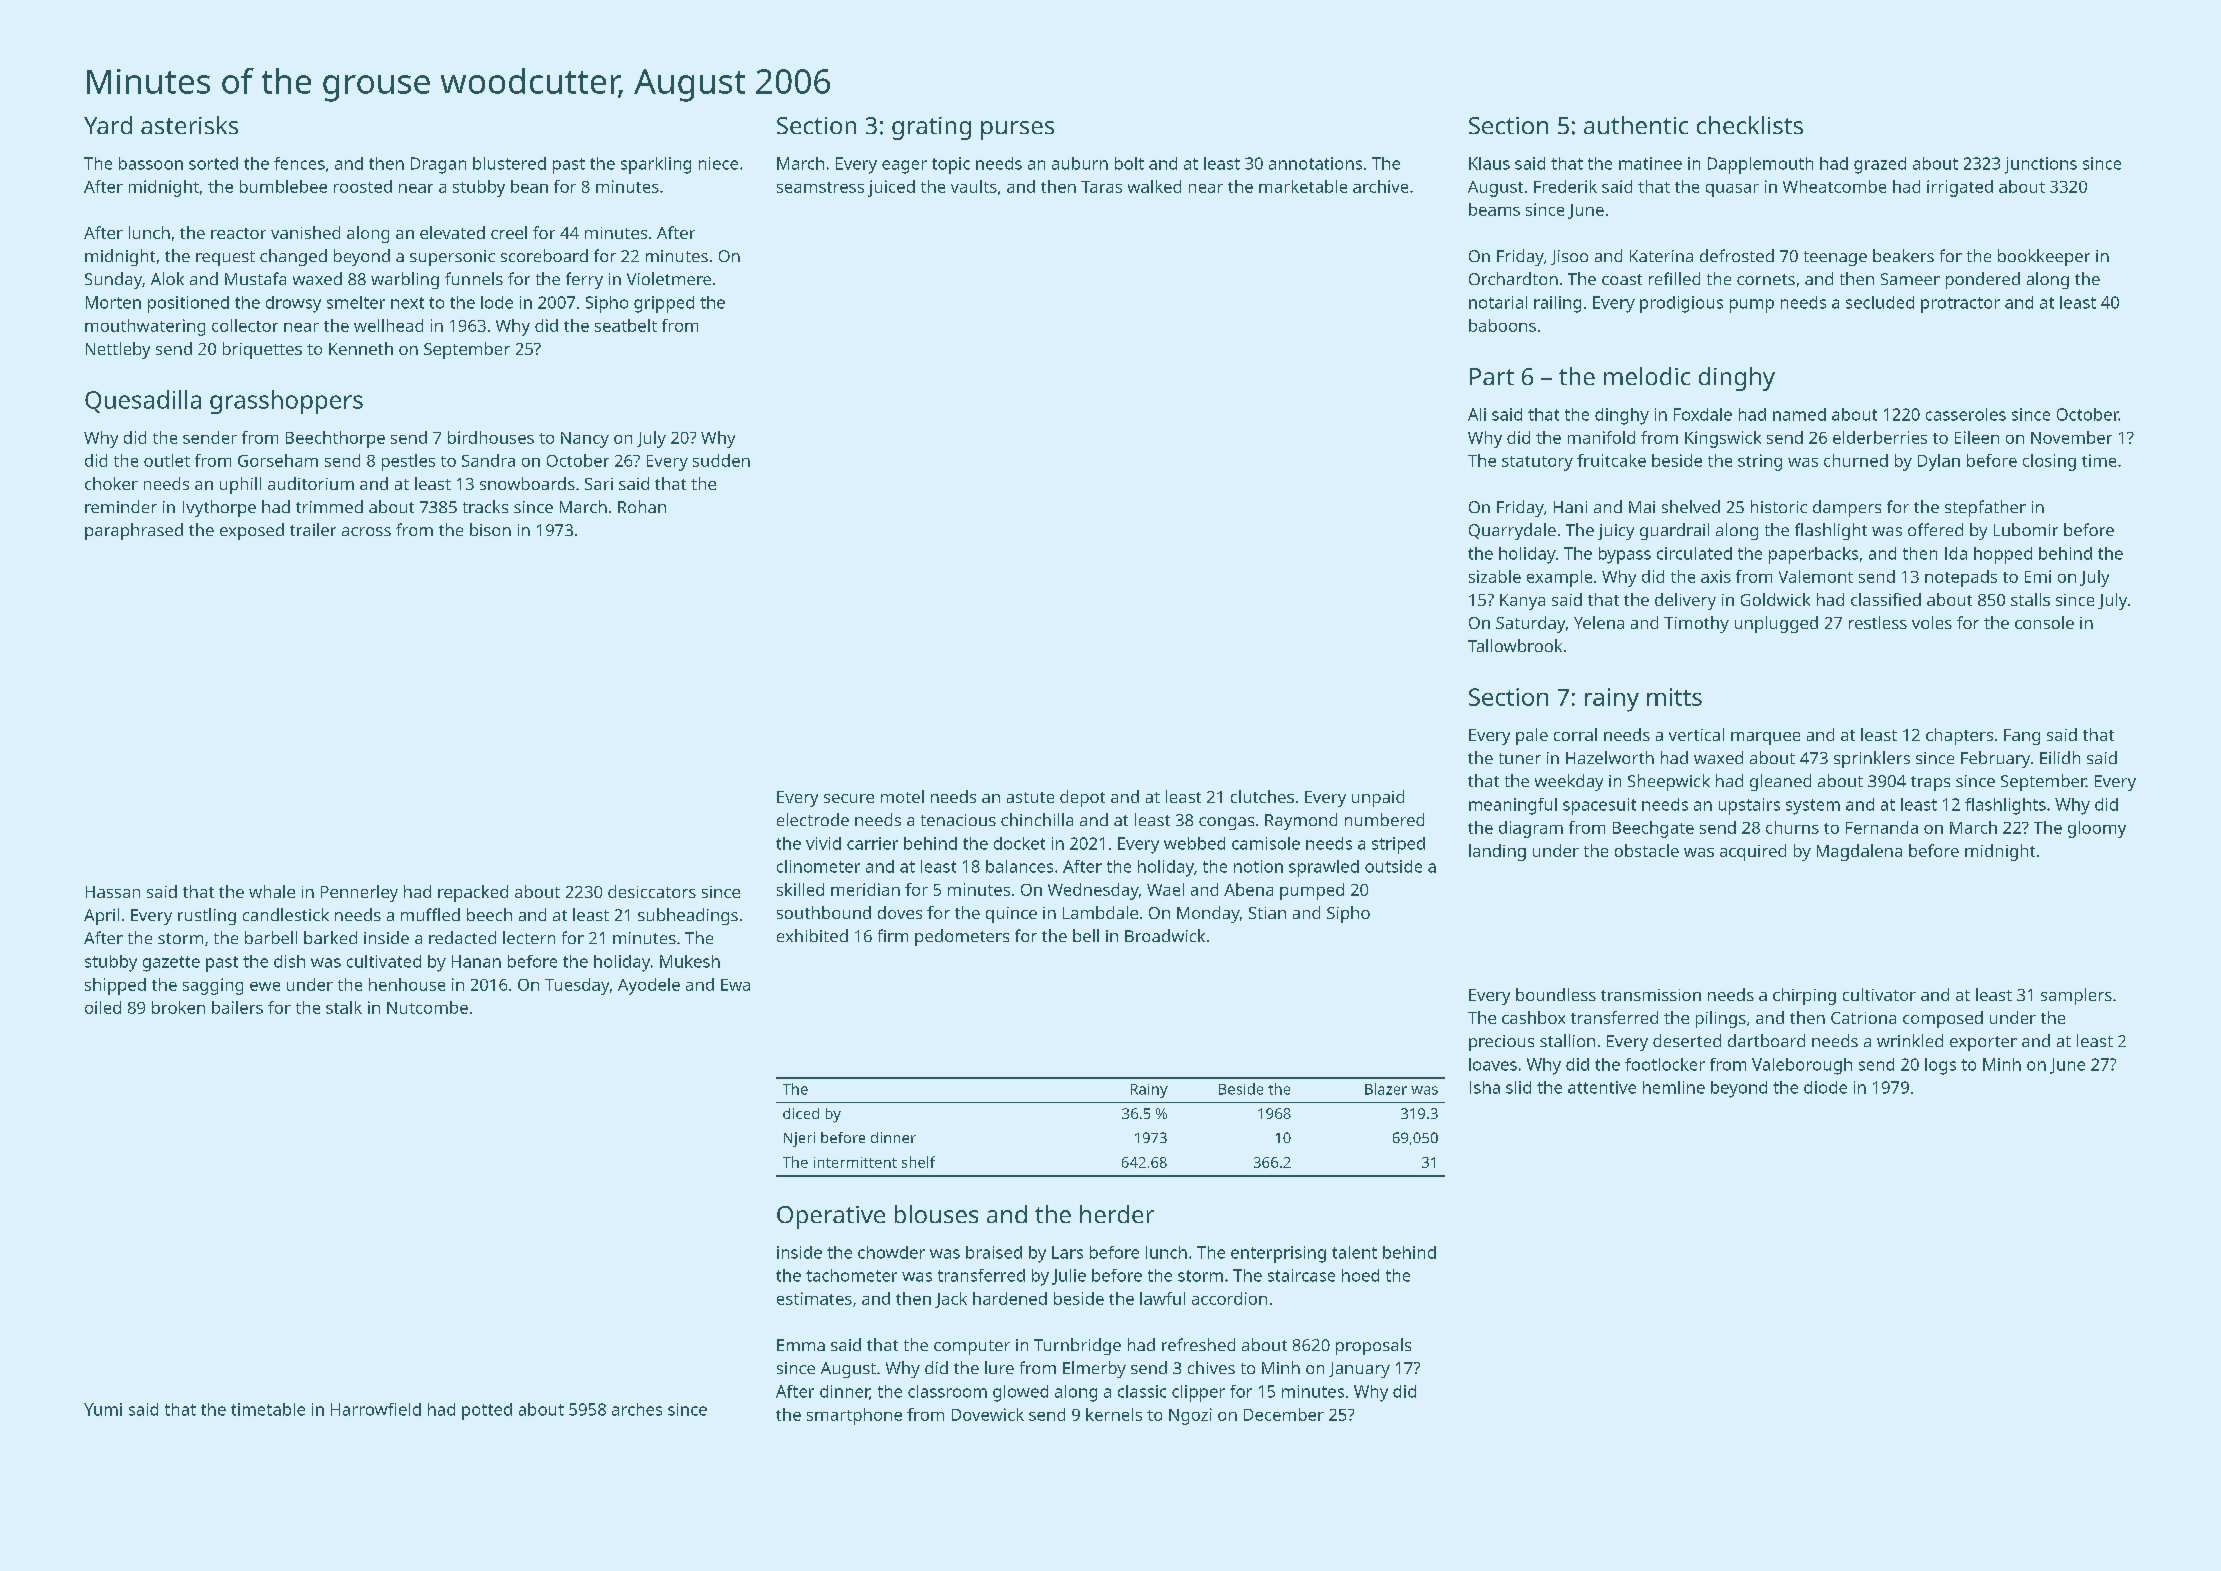 The height and width of the screenshot is (1571, 2221). Describe the element at coordinates (1750, 125) in the screenshot. I see `checklists` at that location.
